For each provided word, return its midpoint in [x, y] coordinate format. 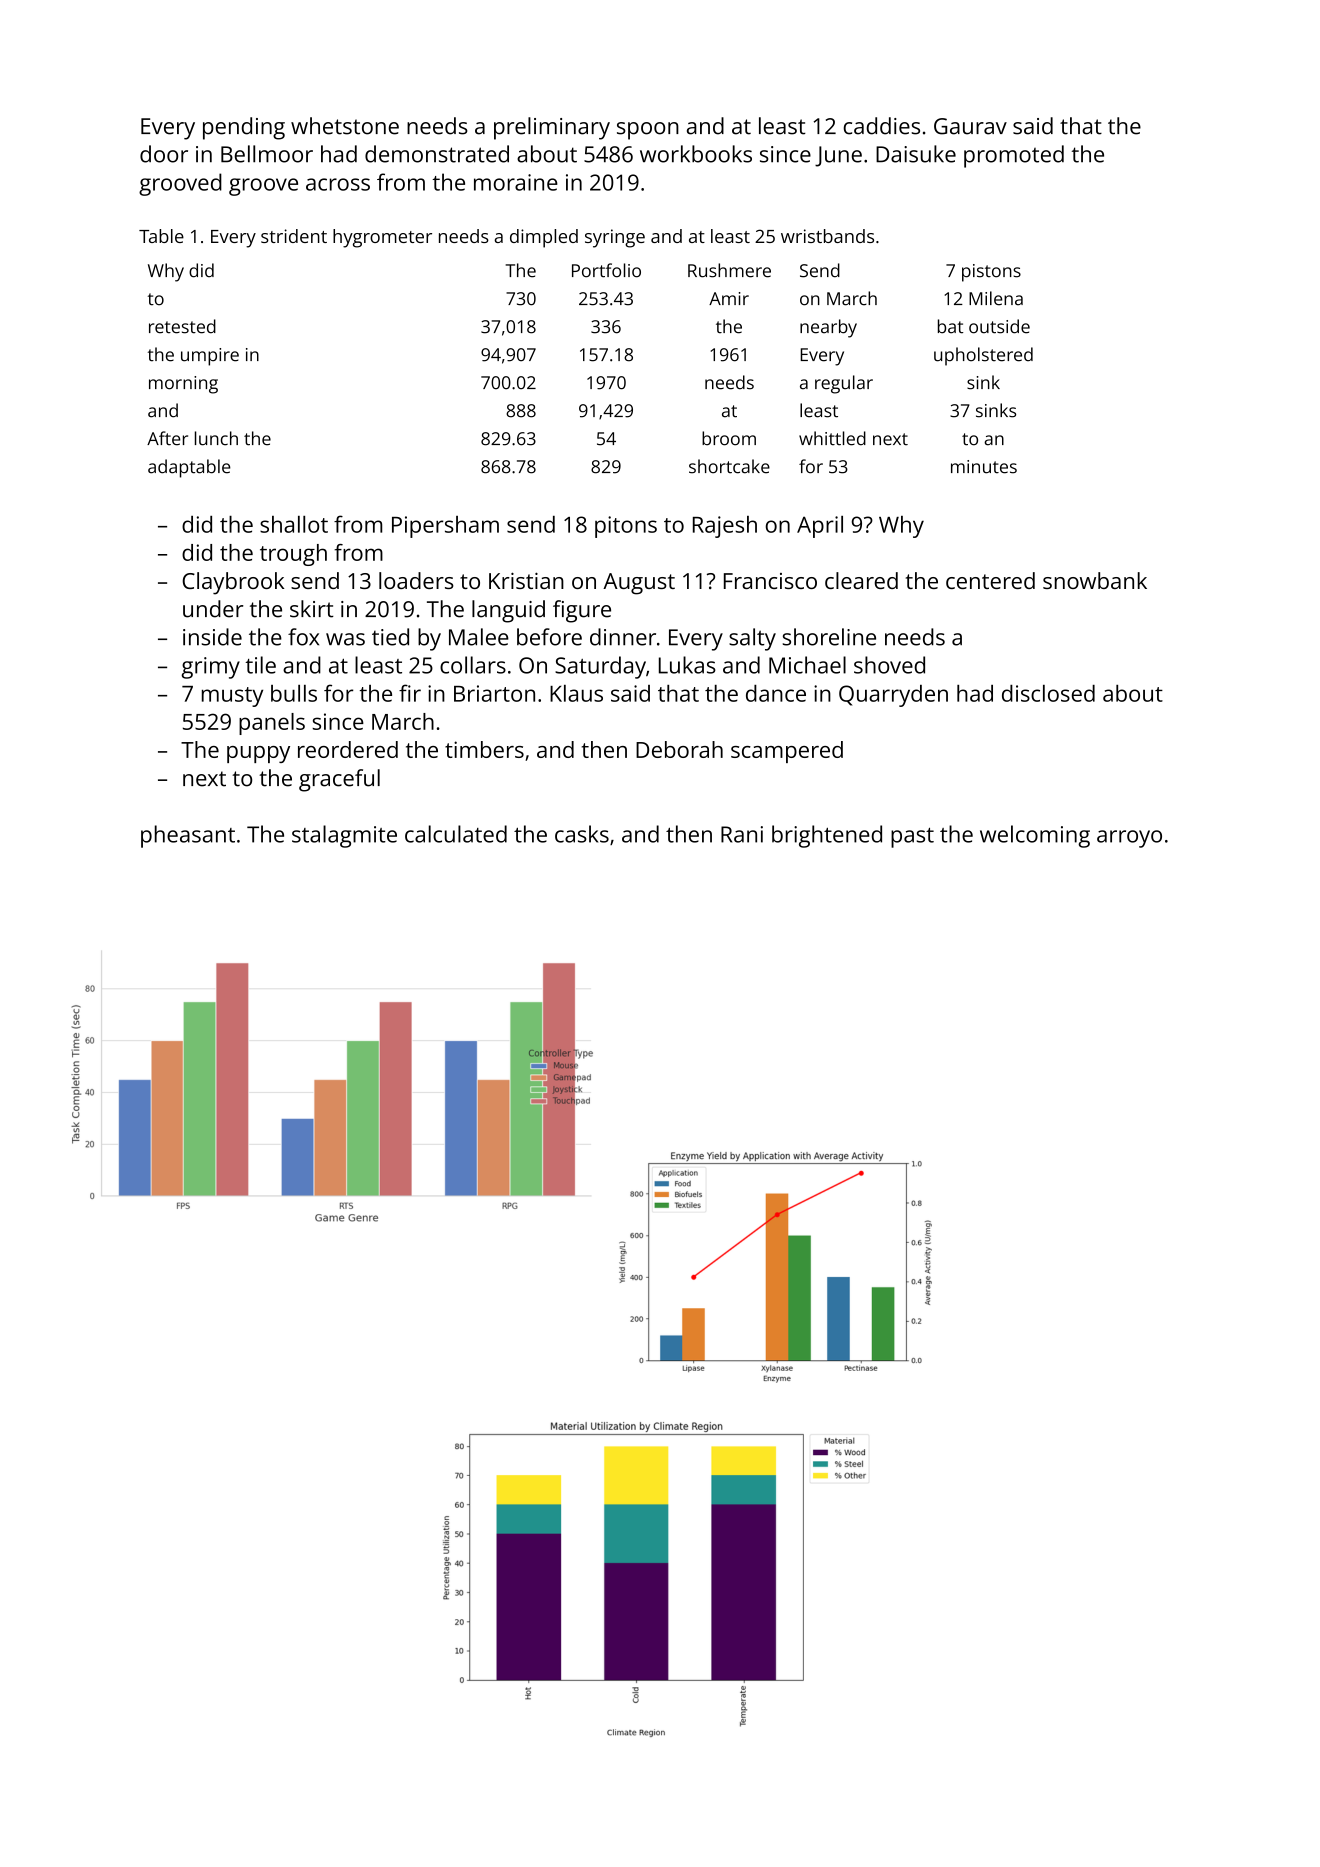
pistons [991, 273]
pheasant [188, 836]
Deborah [679, 749]
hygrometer [382, 238]
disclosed [1048, 693]
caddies [881, 126]
